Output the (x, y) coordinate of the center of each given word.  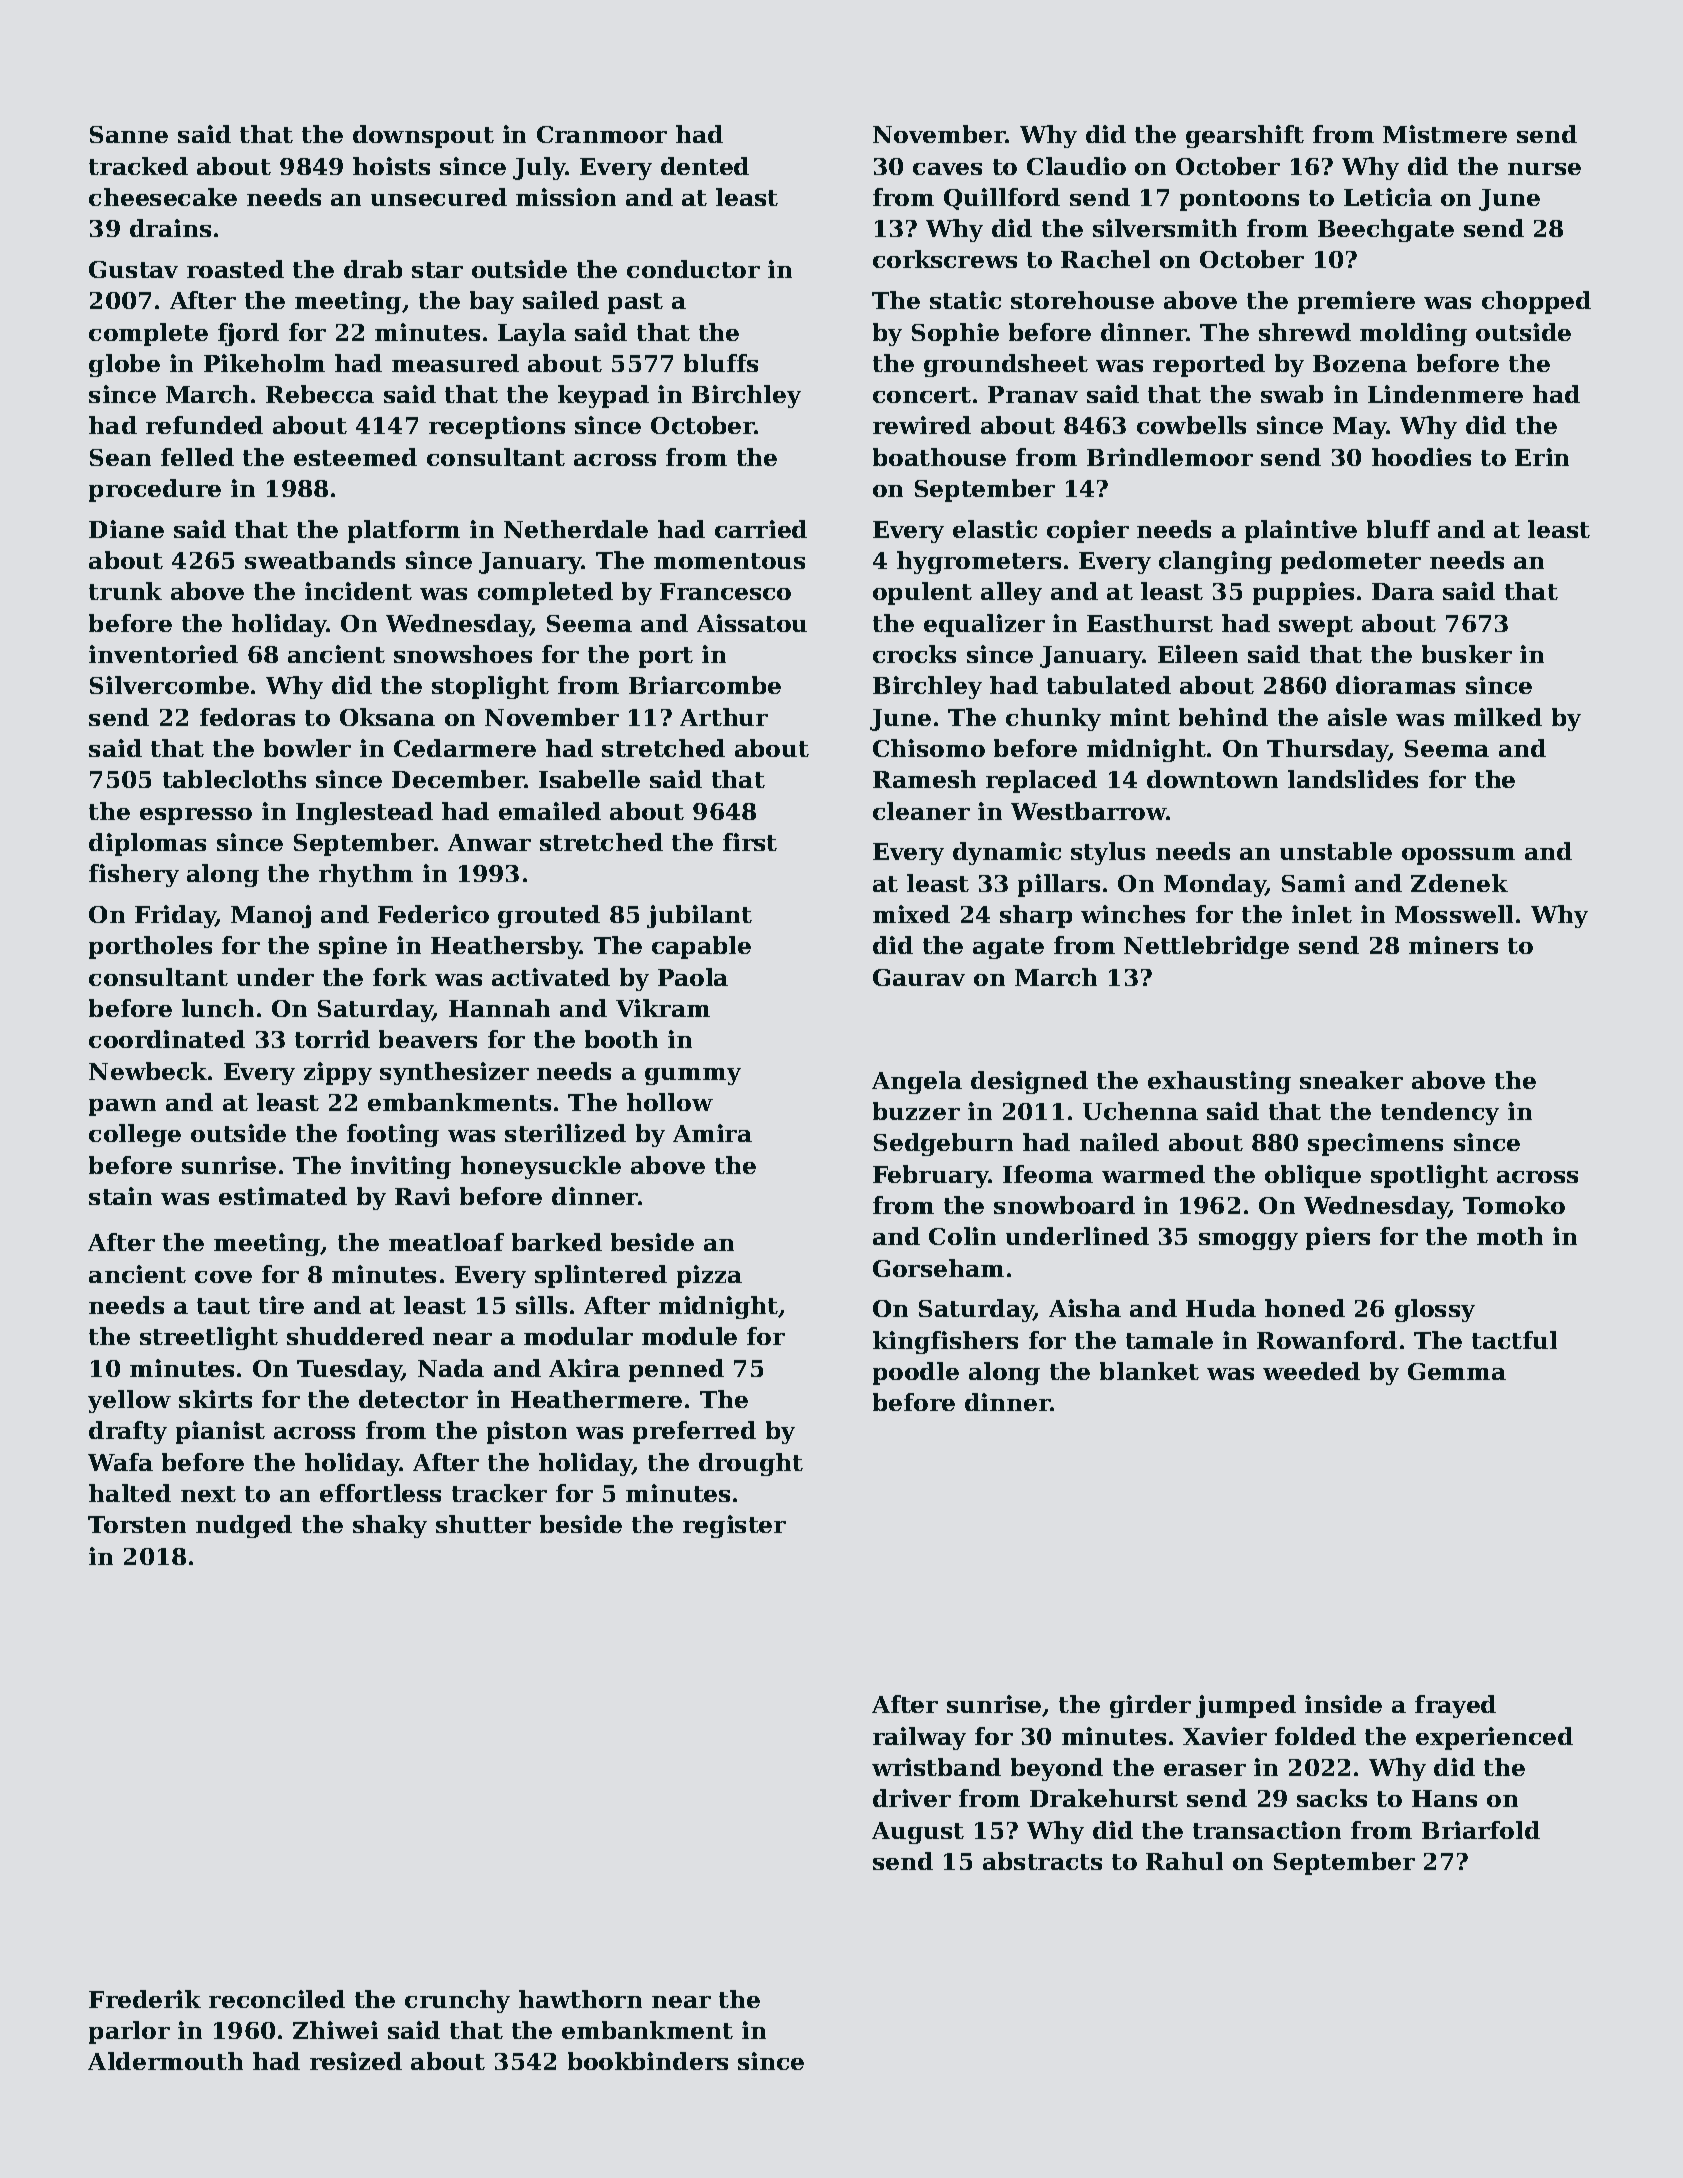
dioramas (1395, 685)
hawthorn (580, 1999)
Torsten (137, 1524)
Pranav (1033, 394)
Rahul (1184, 1861)
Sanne (129, 134)
